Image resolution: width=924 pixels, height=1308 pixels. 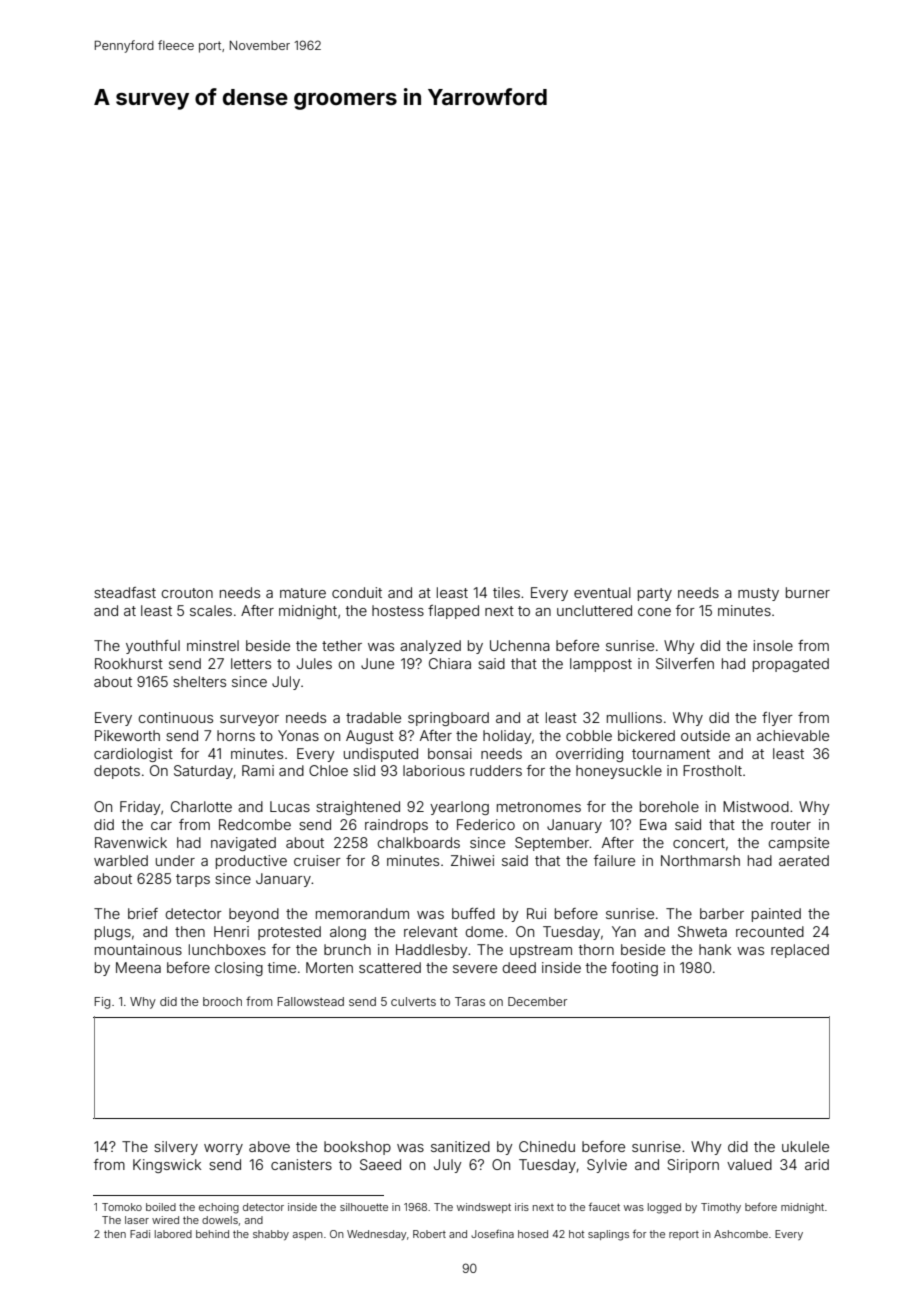 What do you see at coordinates (255, 824) in the document?
I see `Redcombe` at bounding box center [255, 824].
